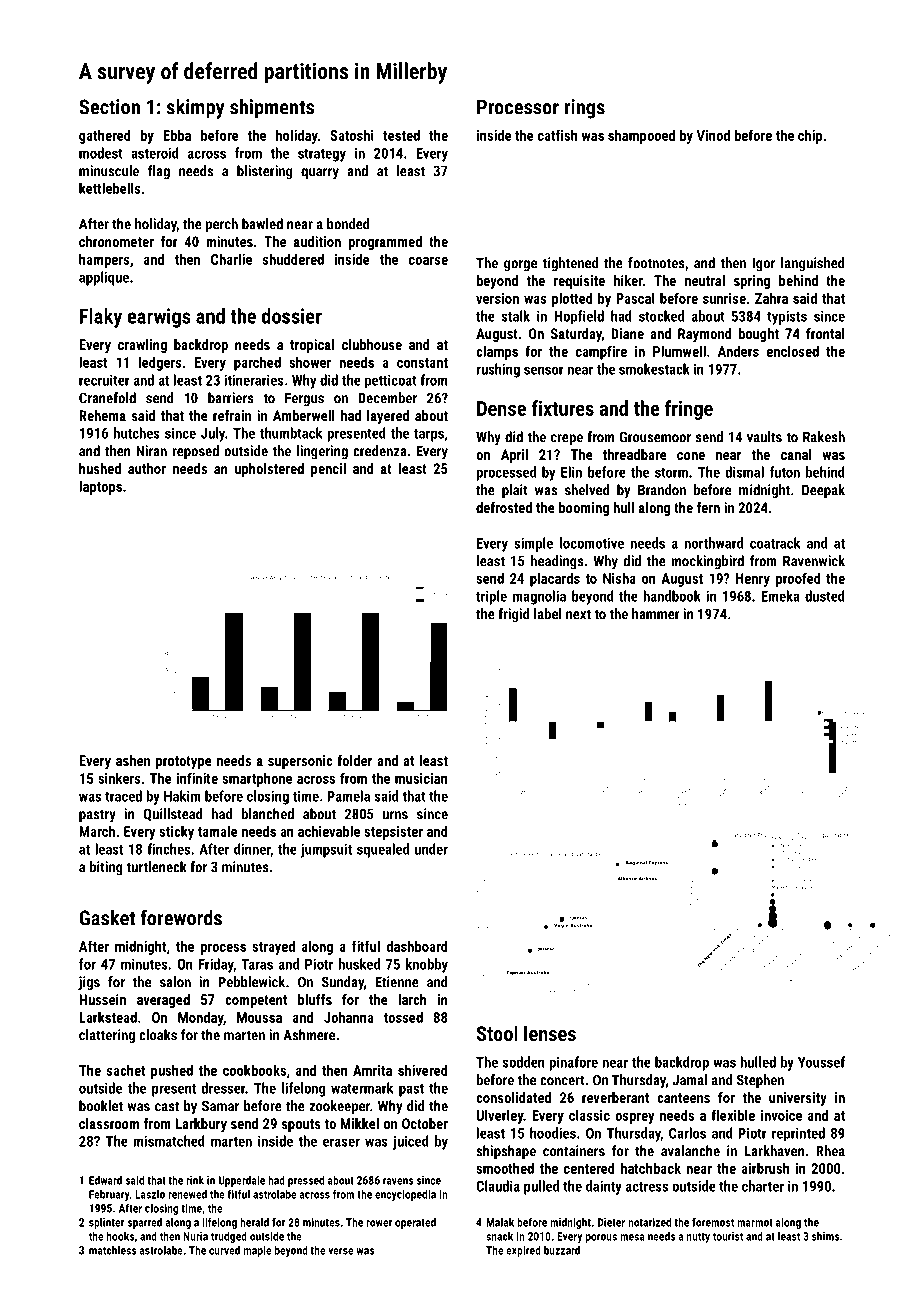  I want to click on shampooed, so click(641, 136).
